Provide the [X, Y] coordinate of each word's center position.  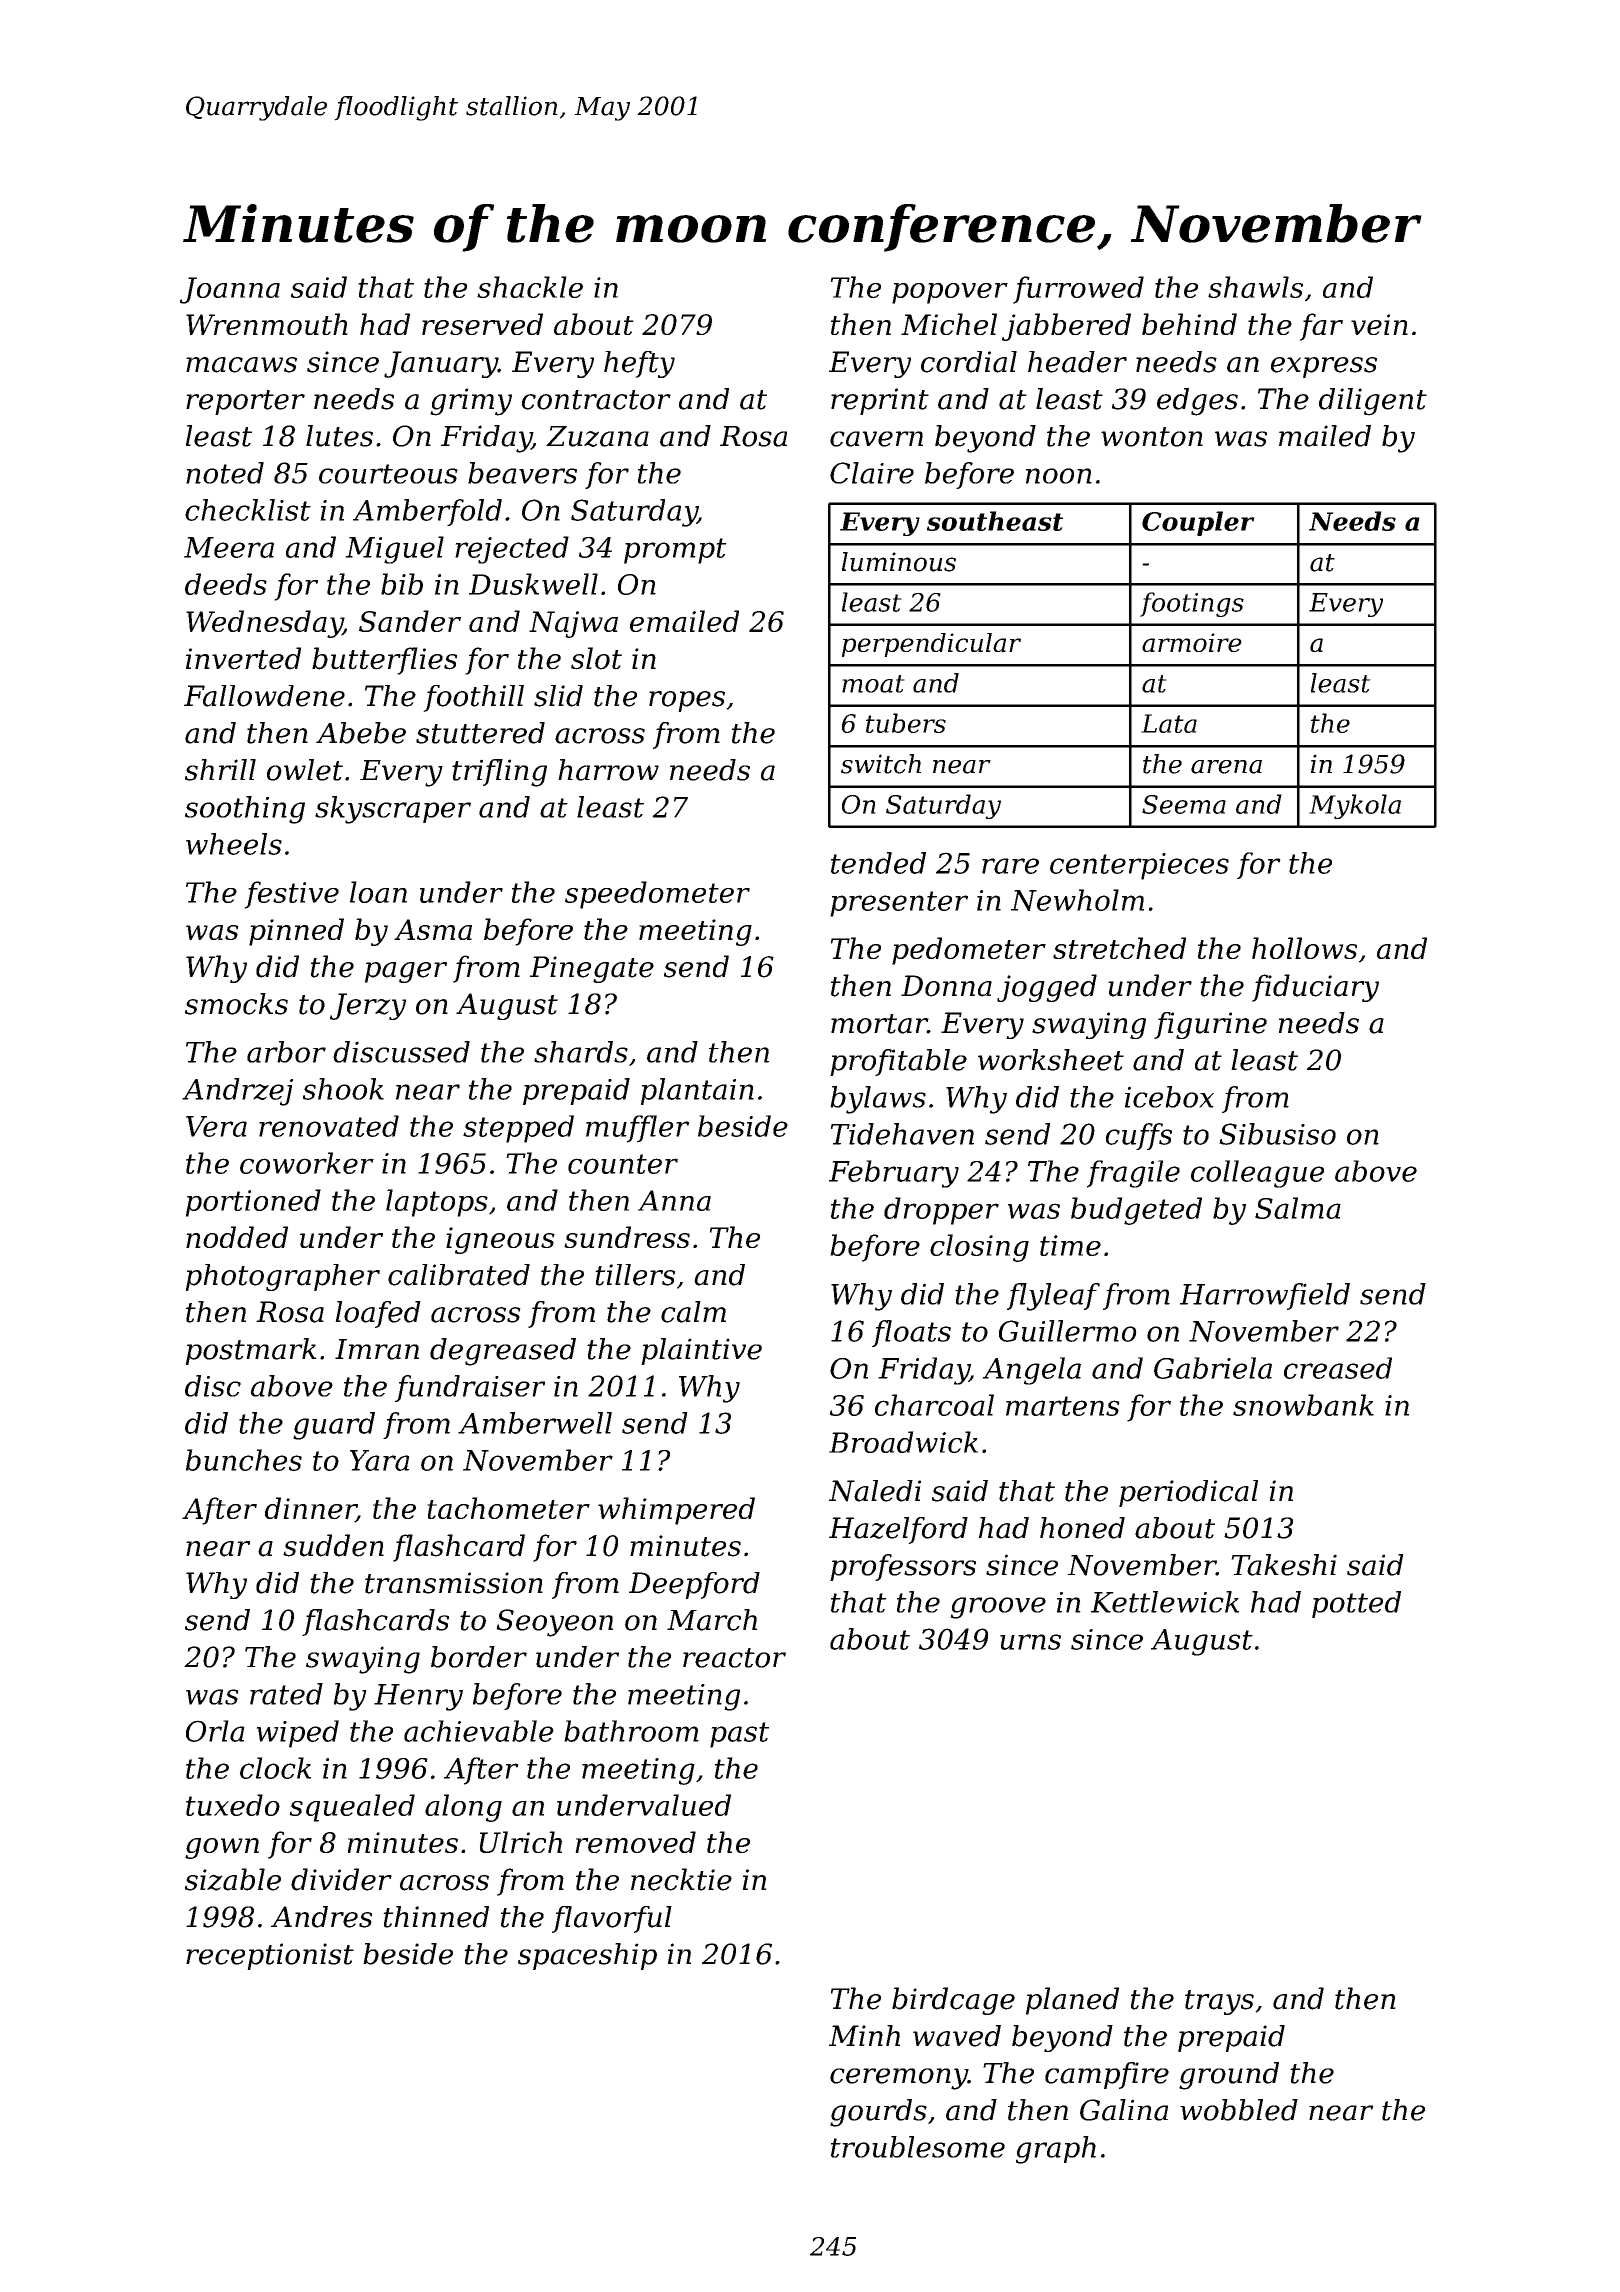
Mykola [1355, 806]
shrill [220, 770]
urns [1030, 1642]
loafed [378, 1314]
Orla [215, 1731]
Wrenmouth [267, 324]
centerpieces [1139, 866]
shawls [1255, 287]
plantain [697, 1091]
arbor [286, 1052]
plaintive [701, 1351]
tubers [906, 723]
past [739, 1735]
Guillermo [1068, 1331]
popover [950, 293]
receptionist [270, 1956]
